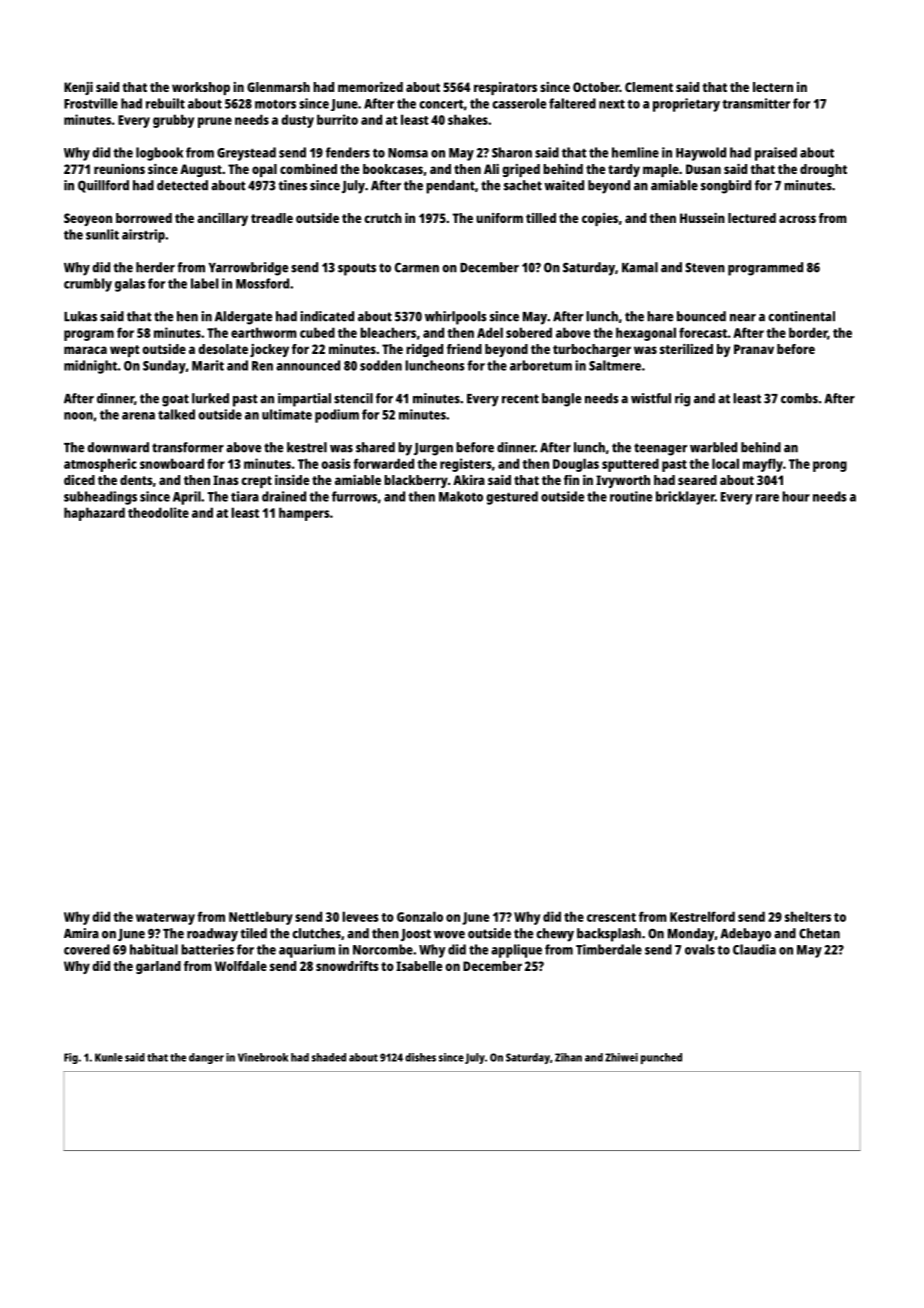 The width and height of the image is (924, 1308). I want to click on Amira, so click(81, 933).
